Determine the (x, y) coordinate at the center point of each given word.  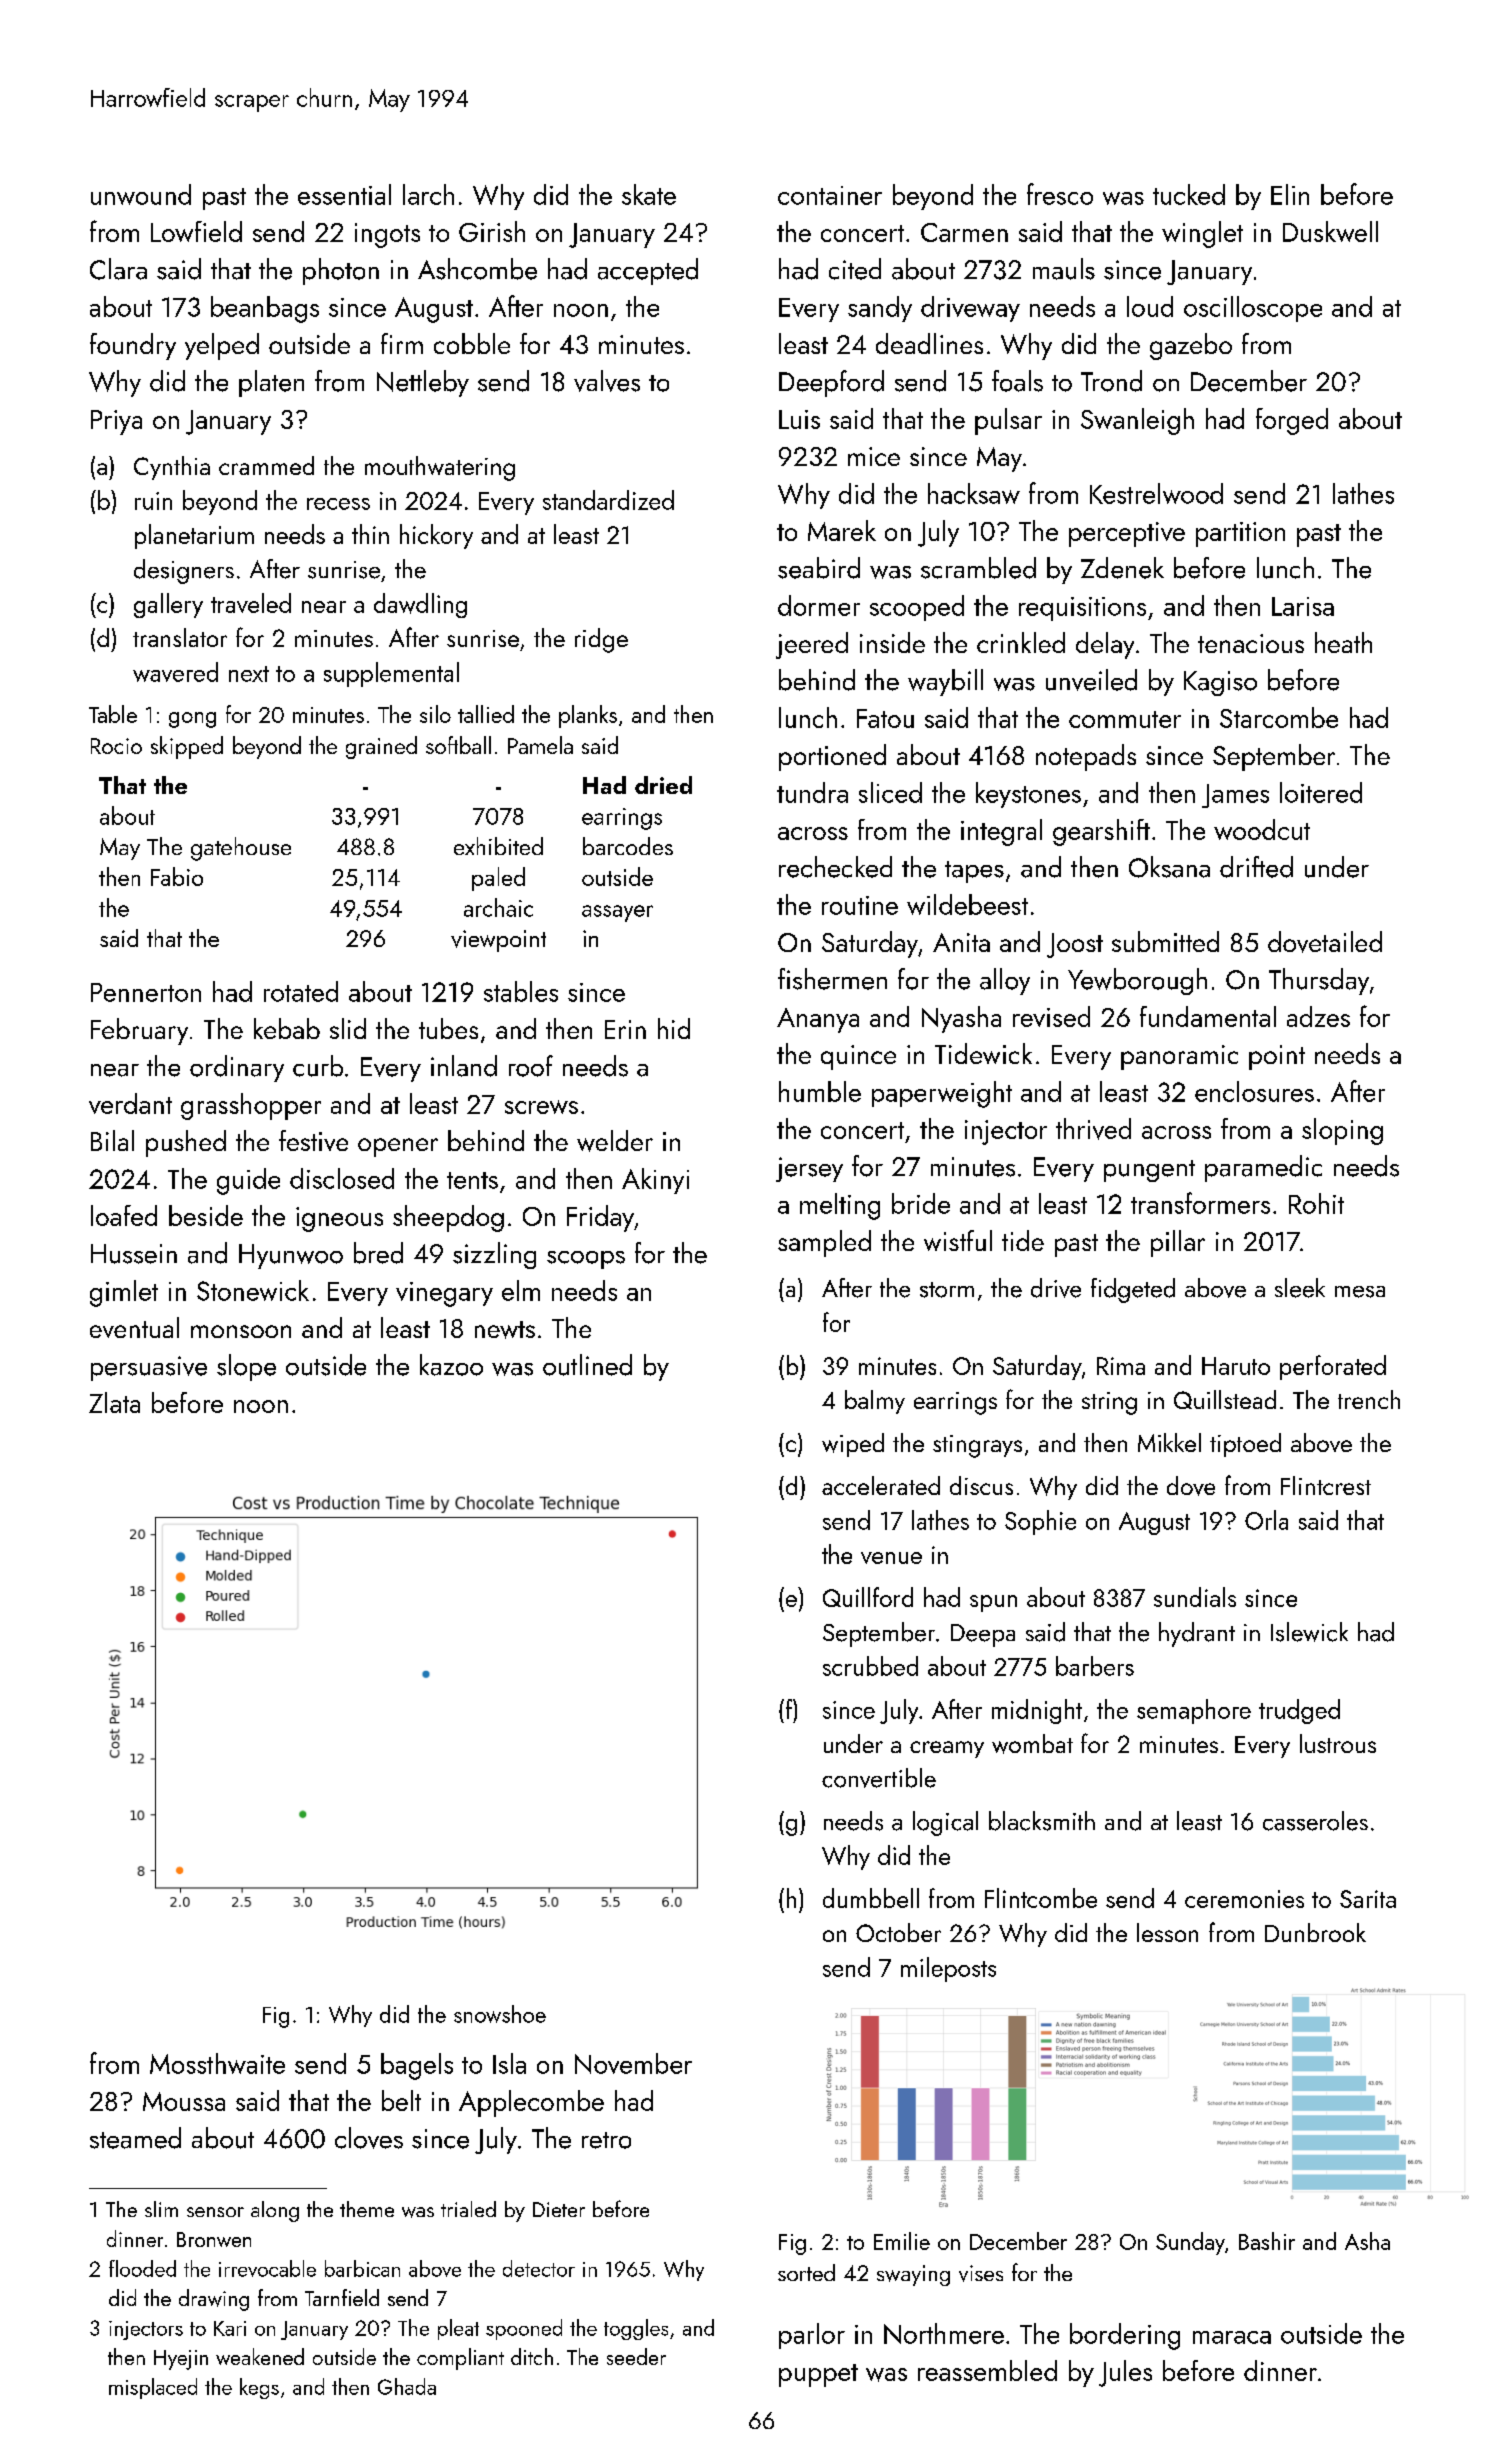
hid (674, 1028)
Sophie (1040, 1522)
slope (246, 1367)
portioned (832, 757)
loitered (1321, 792)
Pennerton (146, 992)
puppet (818, 2375)
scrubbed (870, 1666)
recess (338, 504)
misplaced (153, 2388)
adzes (1318, 1016)
